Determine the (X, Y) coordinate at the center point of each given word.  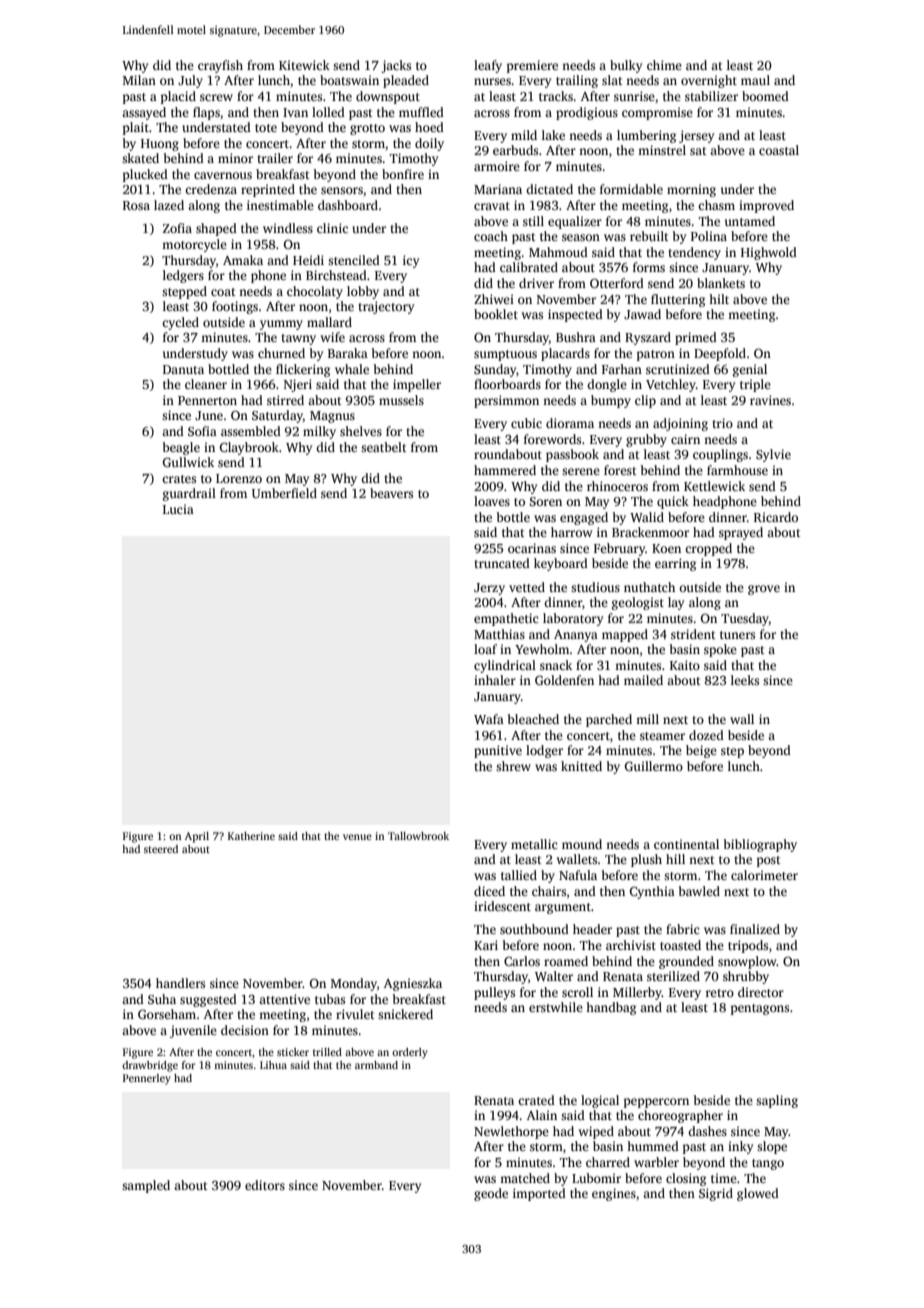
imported (539, 1194)
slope (772, 1147)
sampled (146, 1186)
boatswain (349, 80)
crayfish (220, 66)
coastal (779, 150)
